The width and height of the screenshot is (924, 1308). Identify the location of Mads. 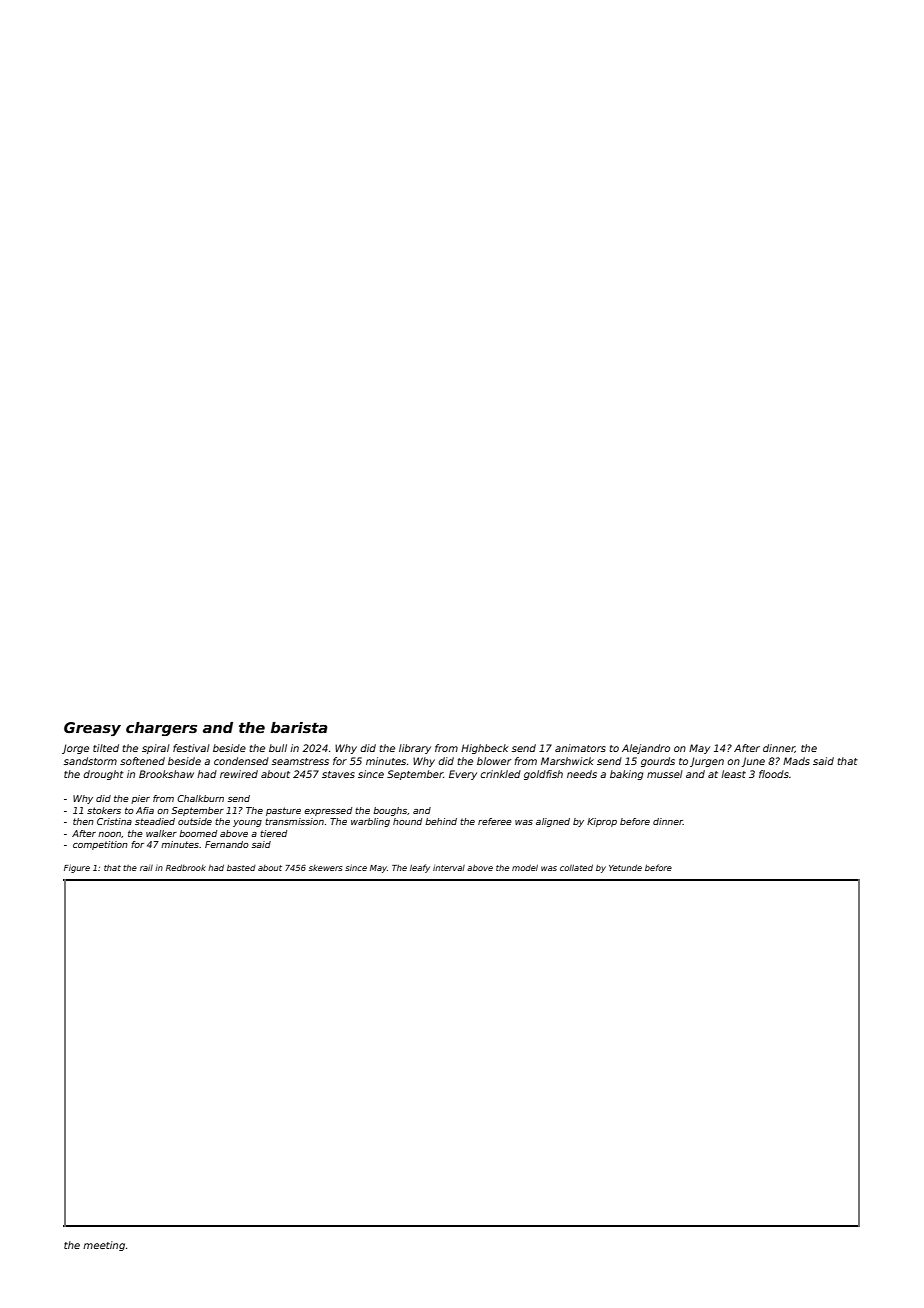
(796, 761).
